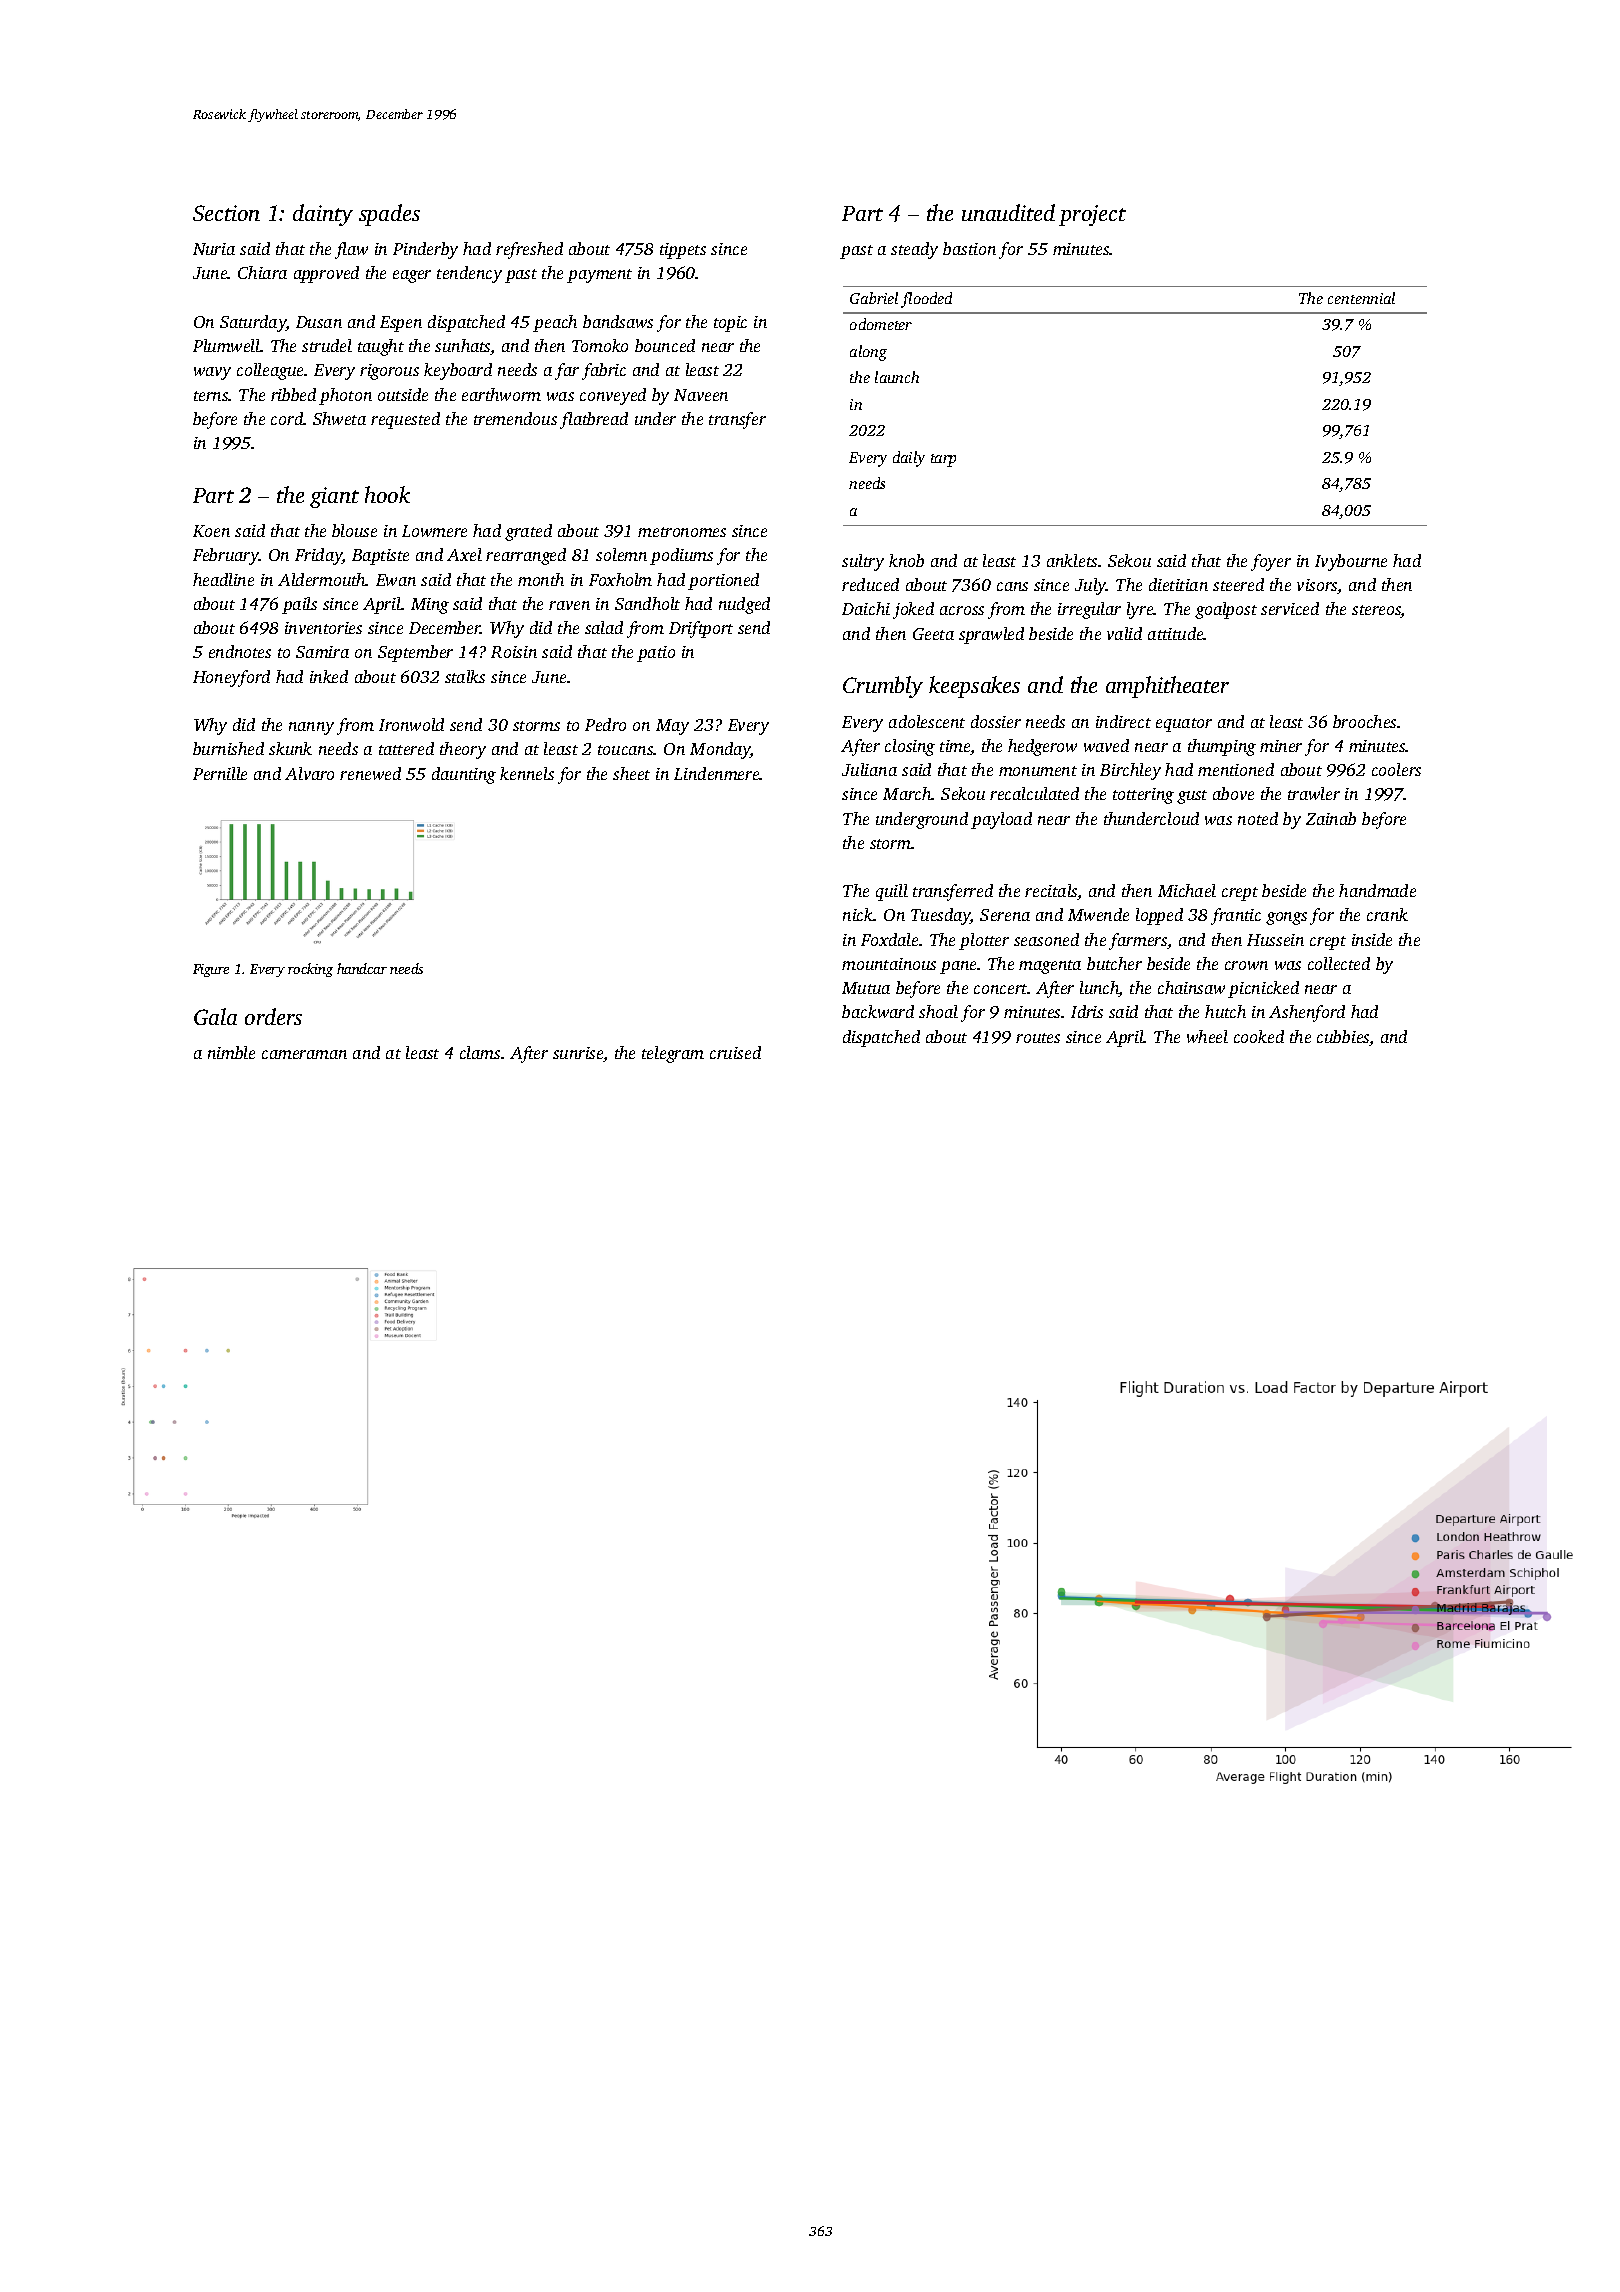 Image resolution: width=1620 pixels, height=2292 pixels. Describe the element at coordinates (1008, 212) in the screenshot. I see `unaudited` at that location.
